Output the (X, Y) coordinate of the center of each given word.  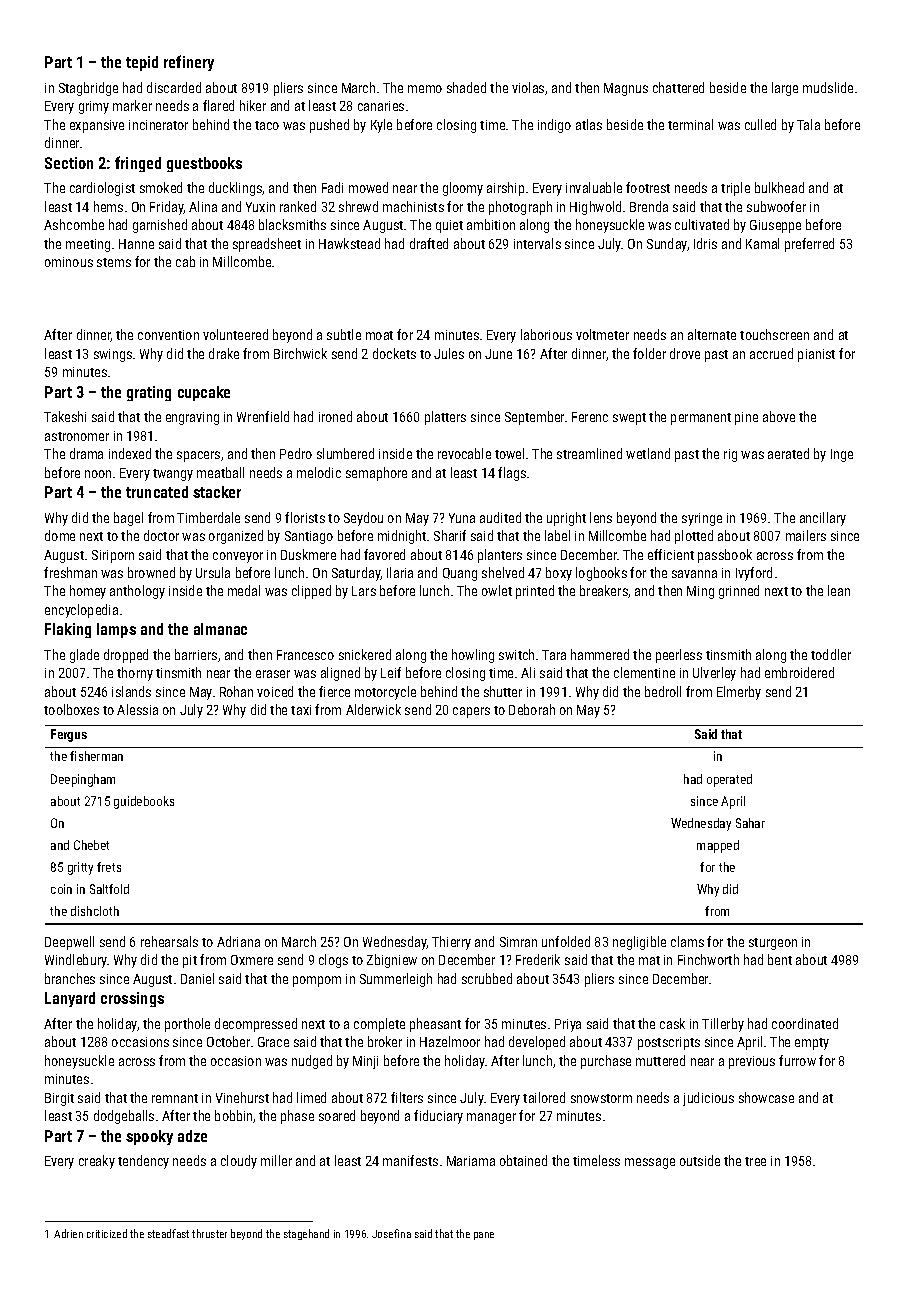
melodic (319, 472)
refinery (189, 63)
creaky (97, 1162)
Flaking (68, 630)
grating (149, 393)
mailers (806, 535)
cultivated (702, 224)
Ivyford (754, 574)
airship (505, 189)
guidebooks (144, 802)
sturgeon (773, 944)
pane (484, 1236)
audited (500, 517)
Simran (518, 942)
